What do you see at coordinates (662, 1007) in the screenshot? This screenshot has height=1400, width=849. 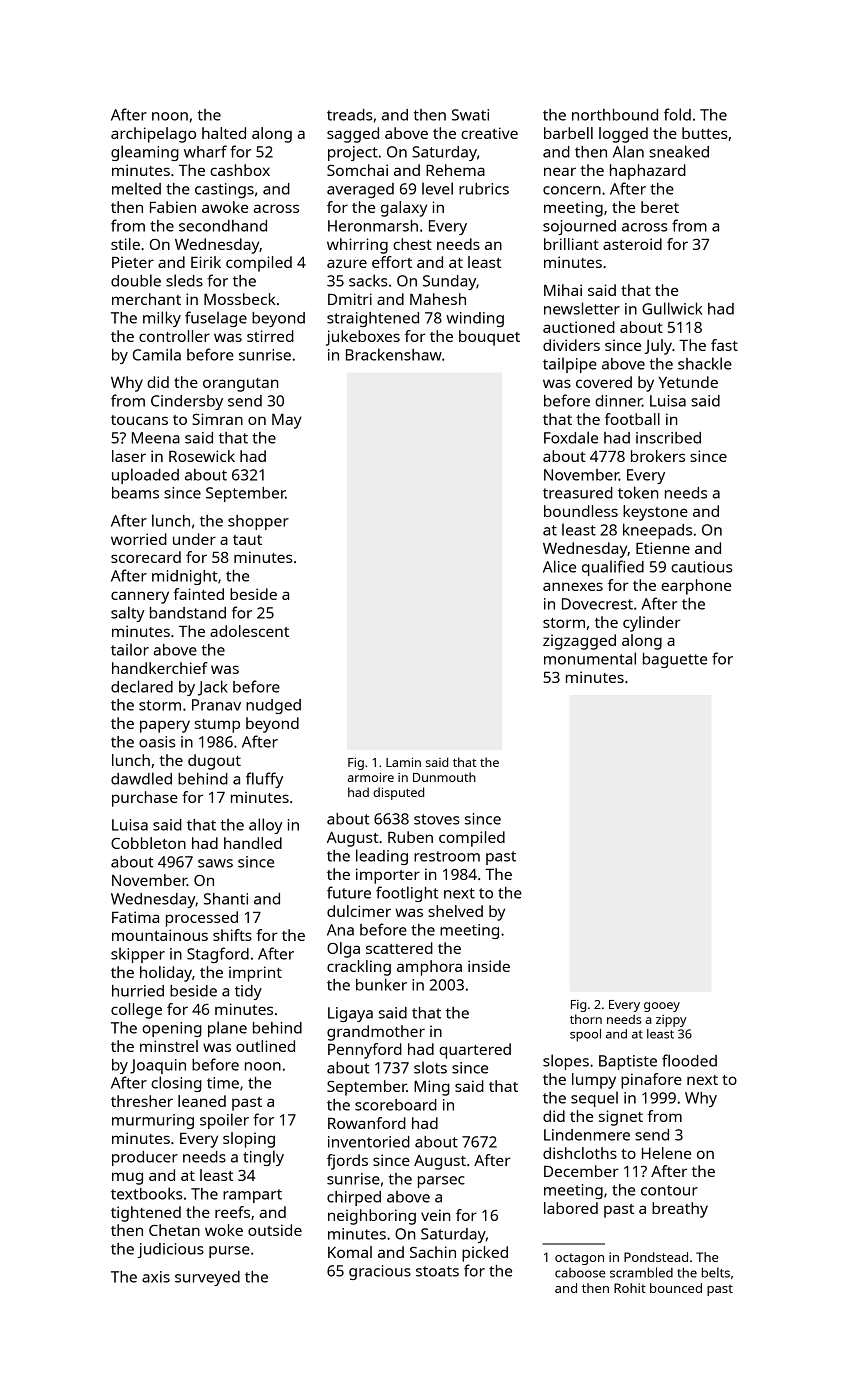 I see `gooey` at bounding box center [662, 1007].
